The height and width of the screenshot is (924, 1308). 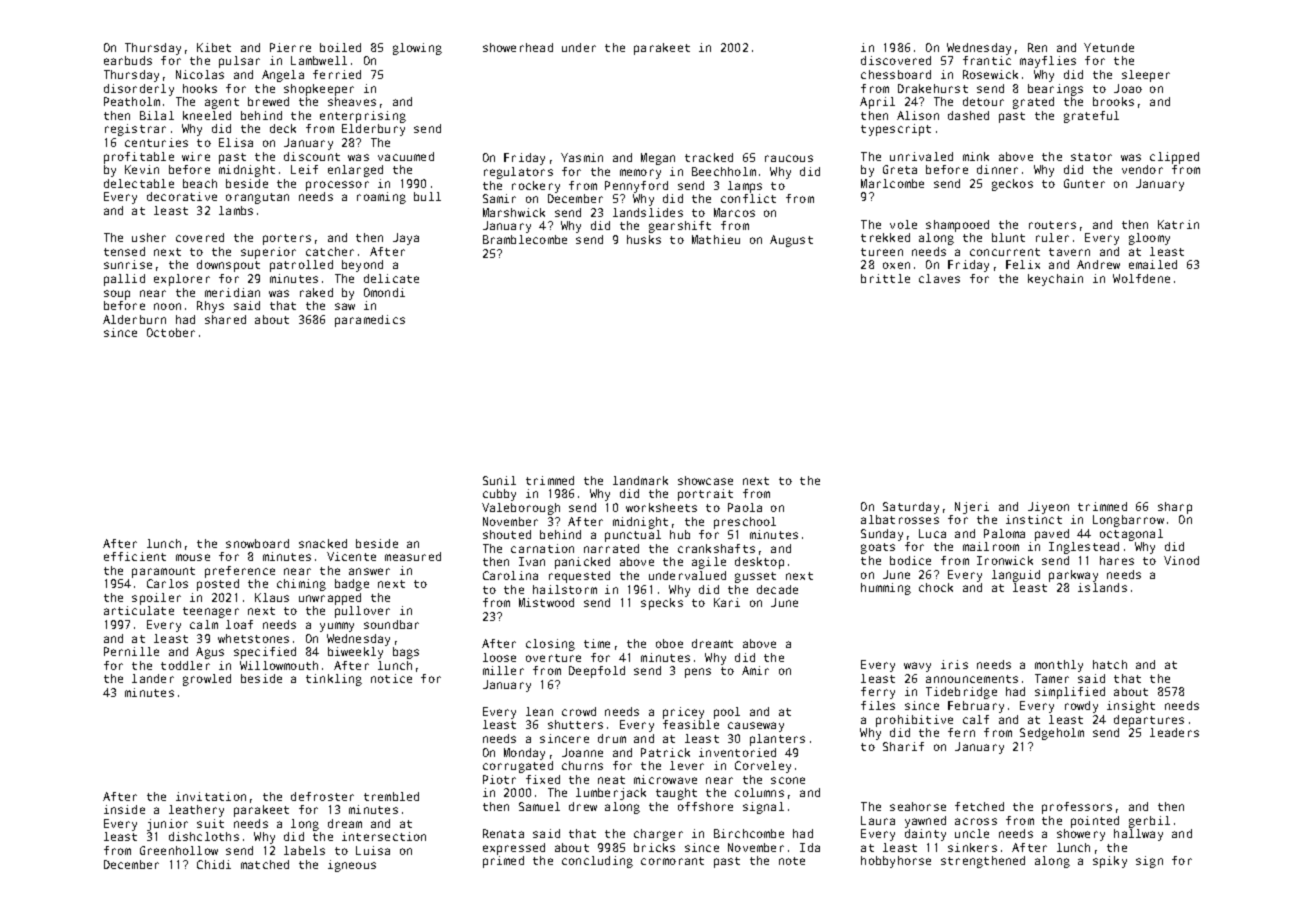 What do you see at coordinates (257, 543) in the screenshot?
I see `snowboard` at bounding box center [257, 543].
